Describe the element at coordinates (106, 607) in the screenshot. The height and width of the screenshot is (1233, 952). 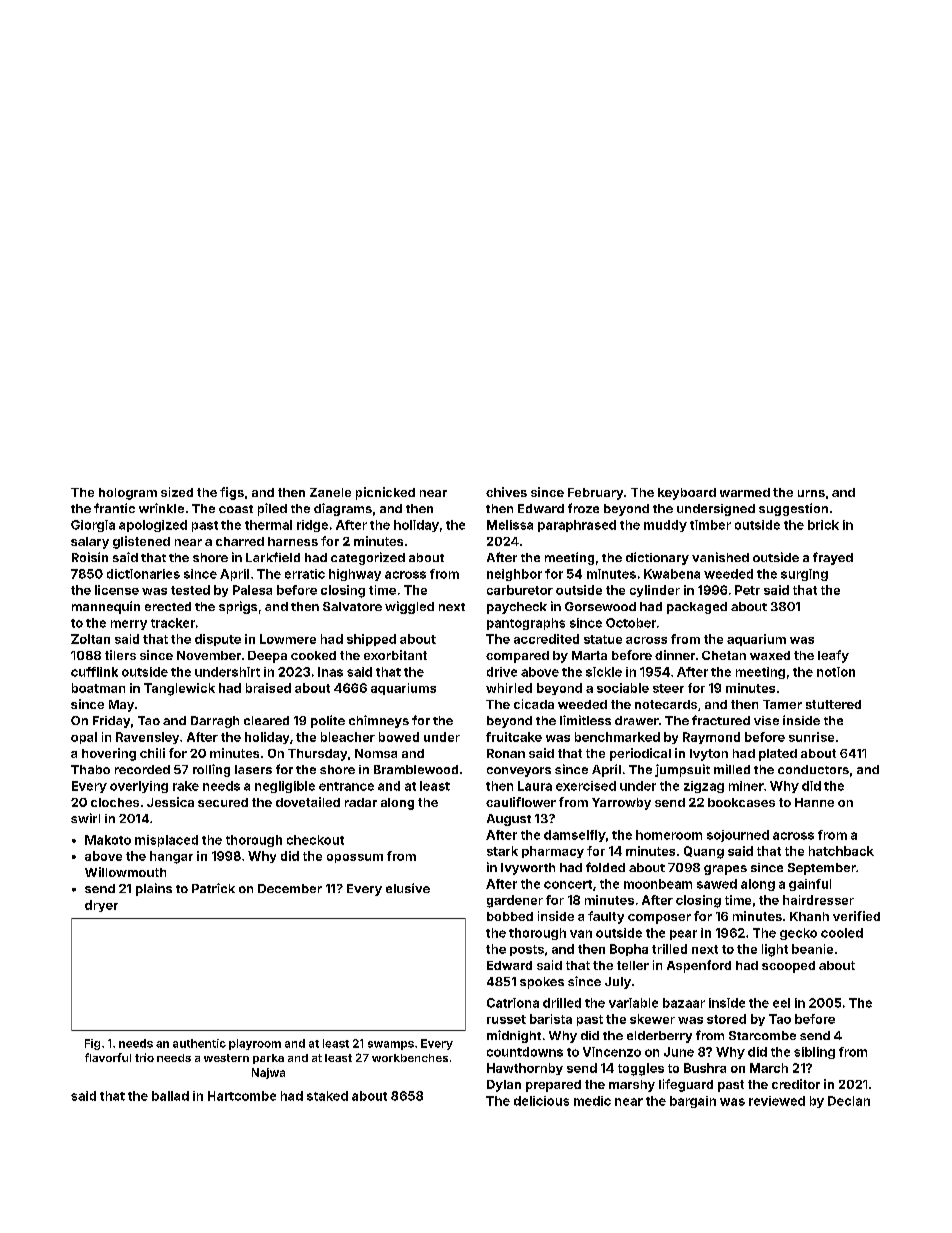
I see `mannequin` at that location.
